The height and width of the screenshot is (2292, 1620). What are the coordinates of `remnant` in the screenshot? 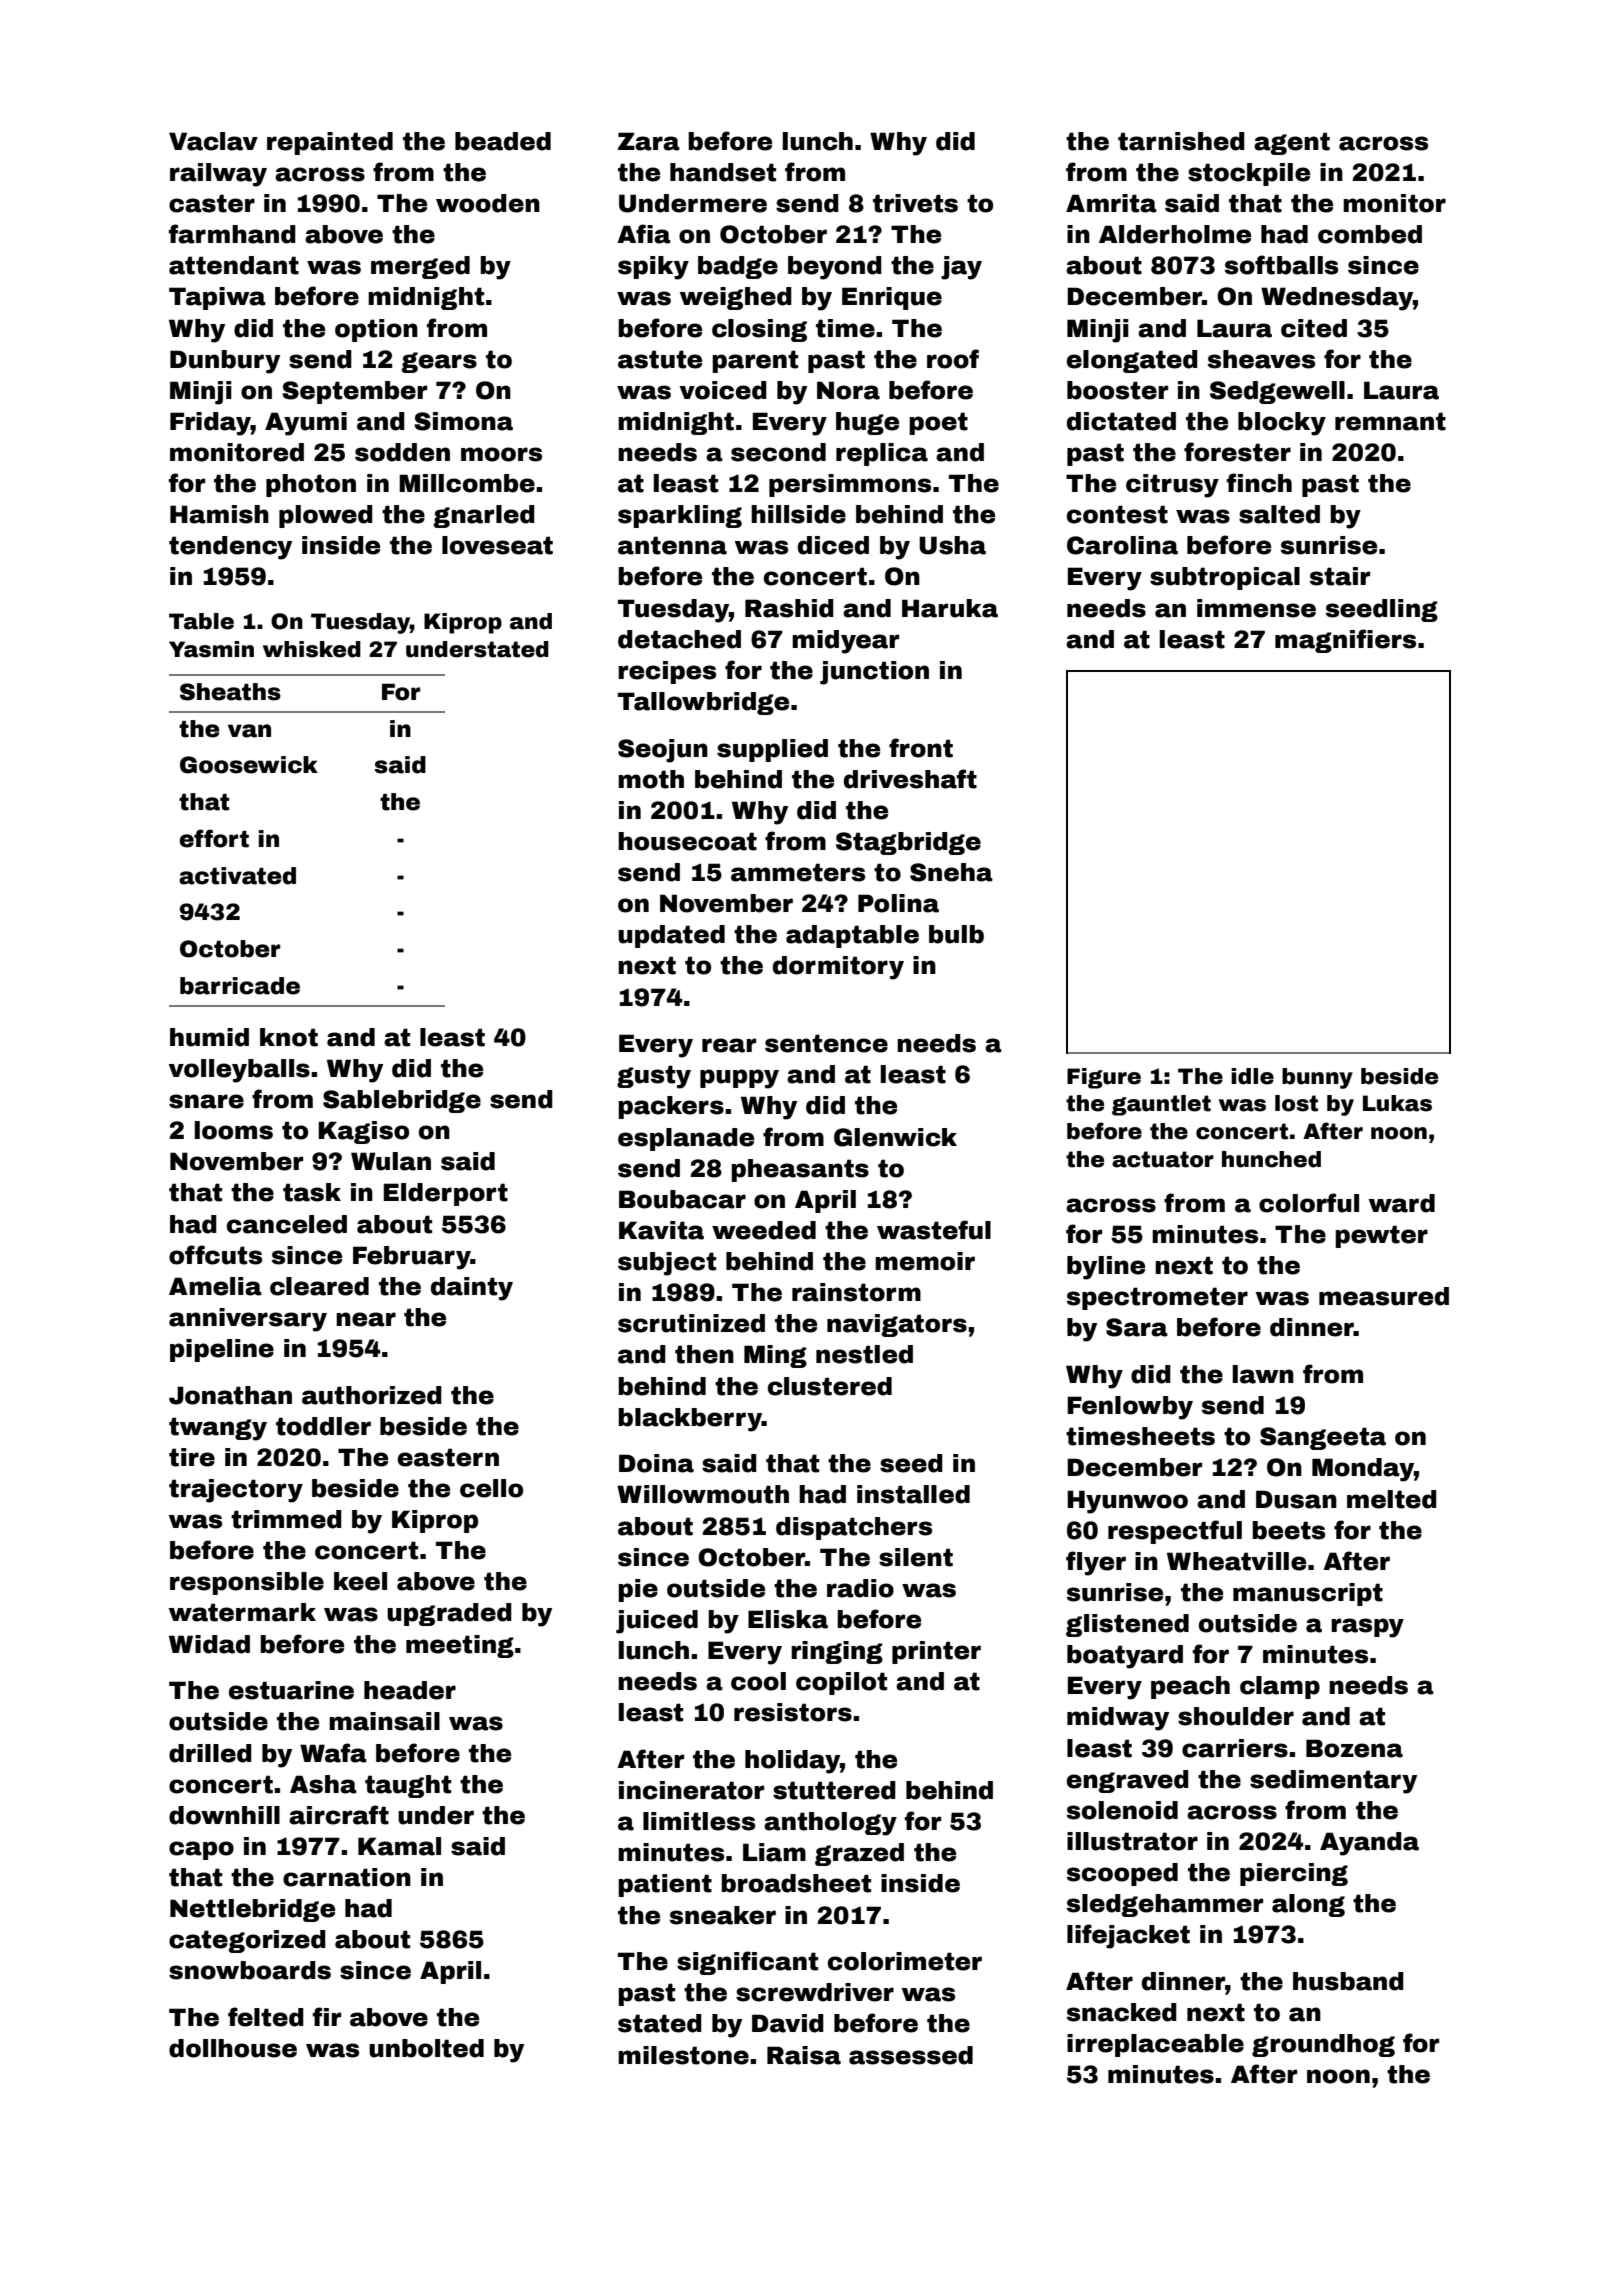 It's located at (1390, 421).
